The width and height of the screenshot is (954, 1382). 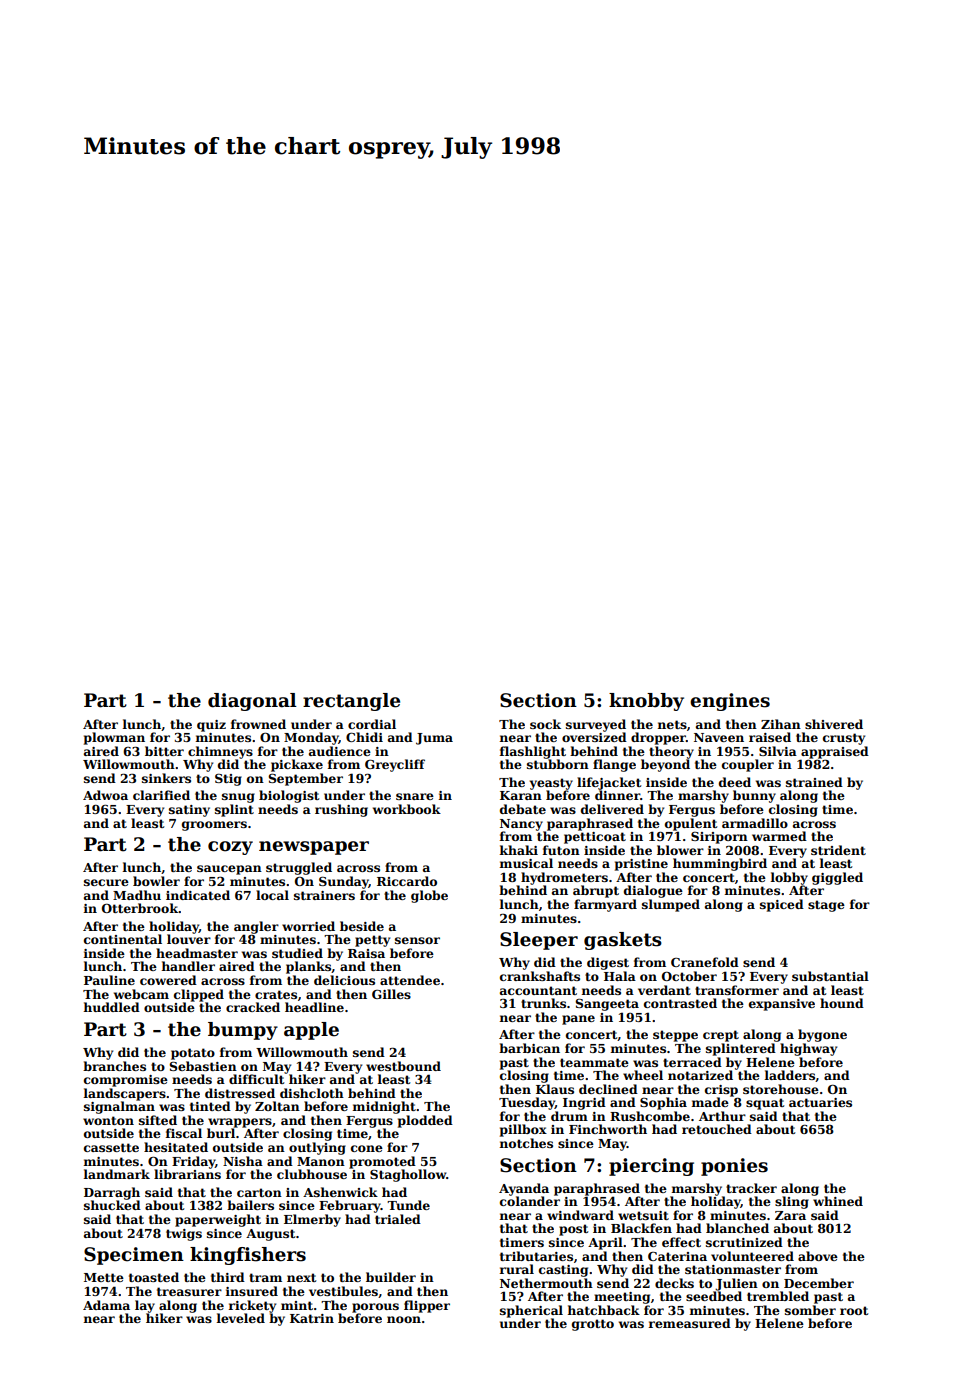 What do you see at coordinates (643, 1215) in the screenshot?
I see `wetsuit` at bounding box center [643, 1215].
